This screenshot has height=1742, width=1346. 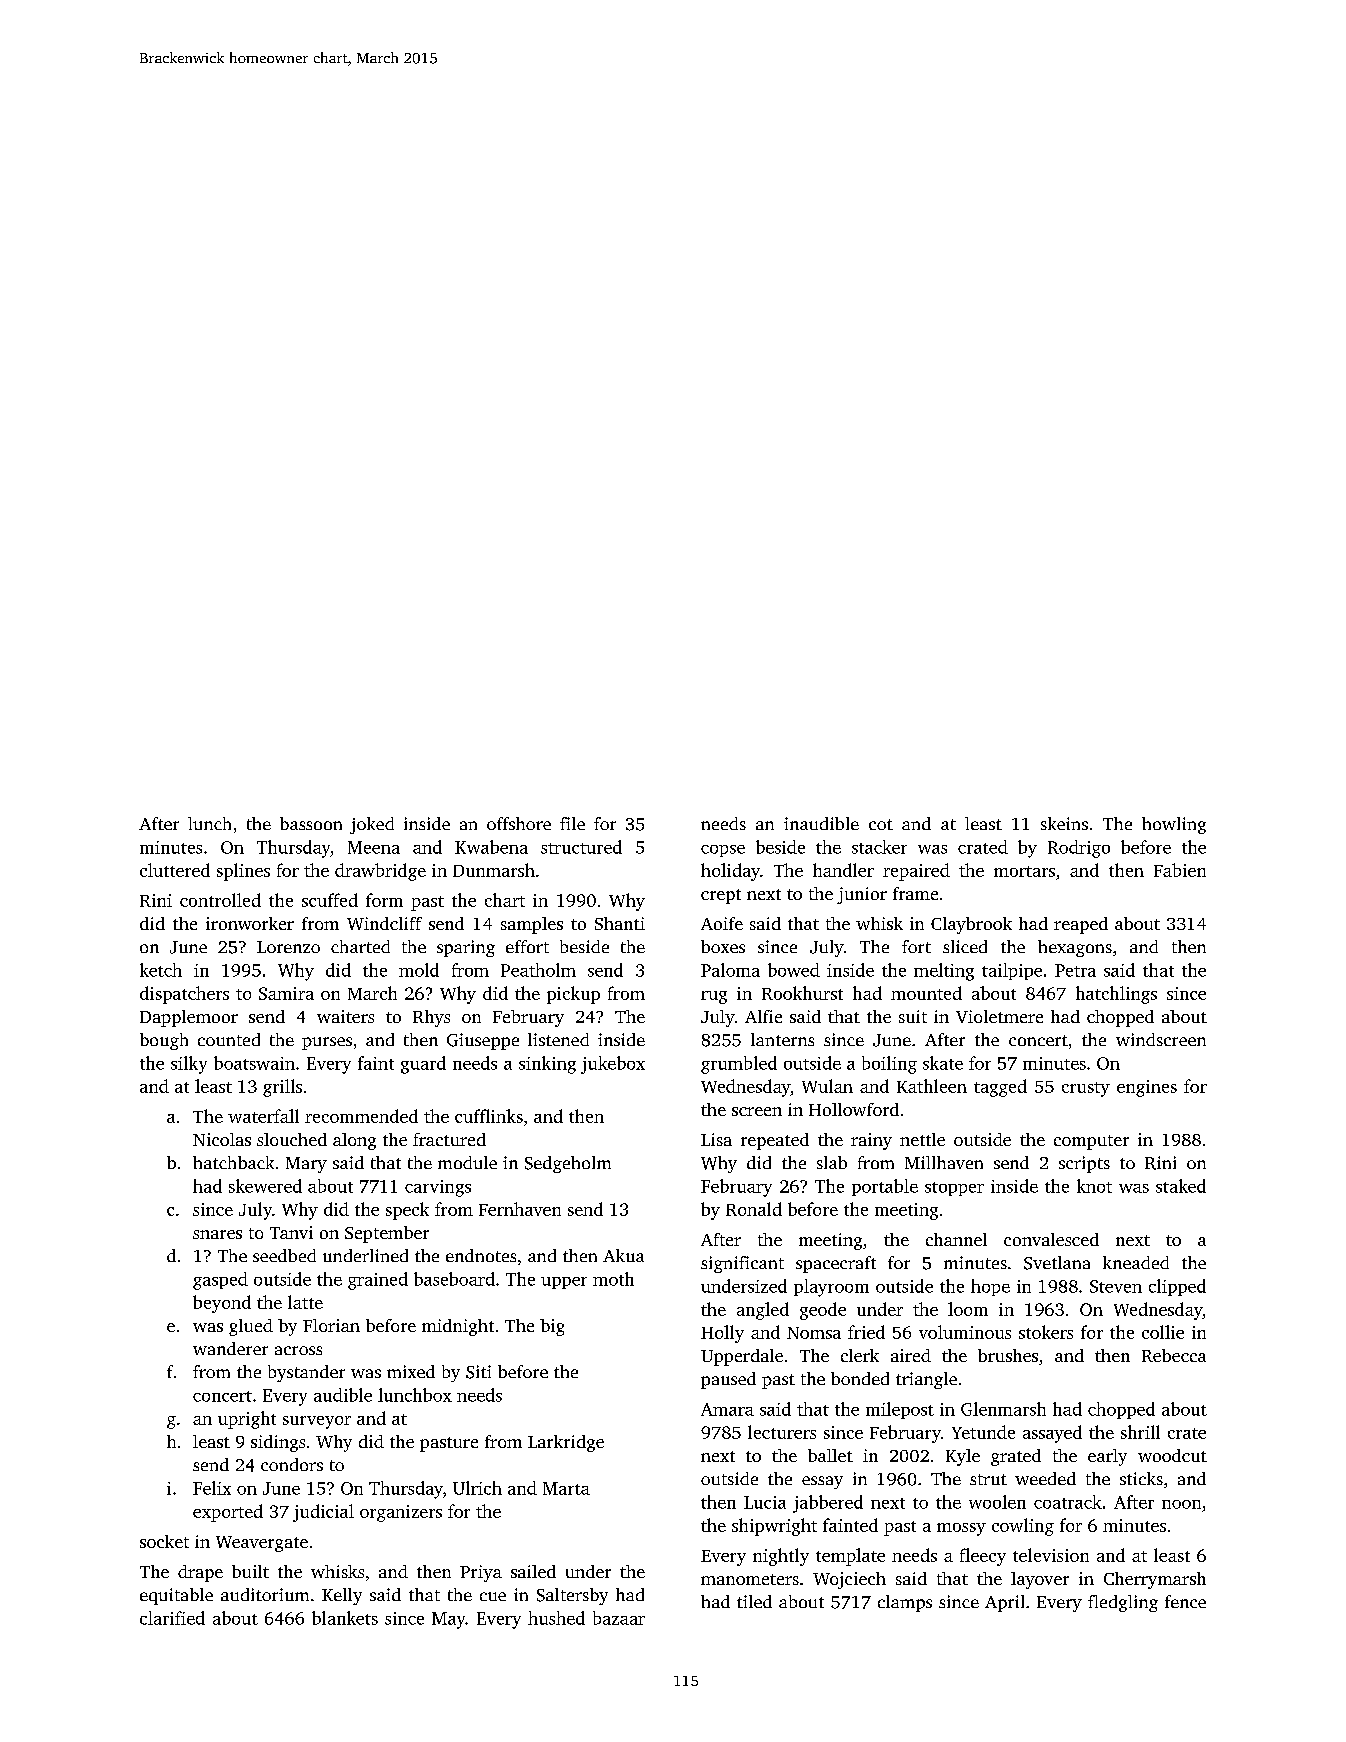 I want to click on May, so click(x=449, y=1620).
